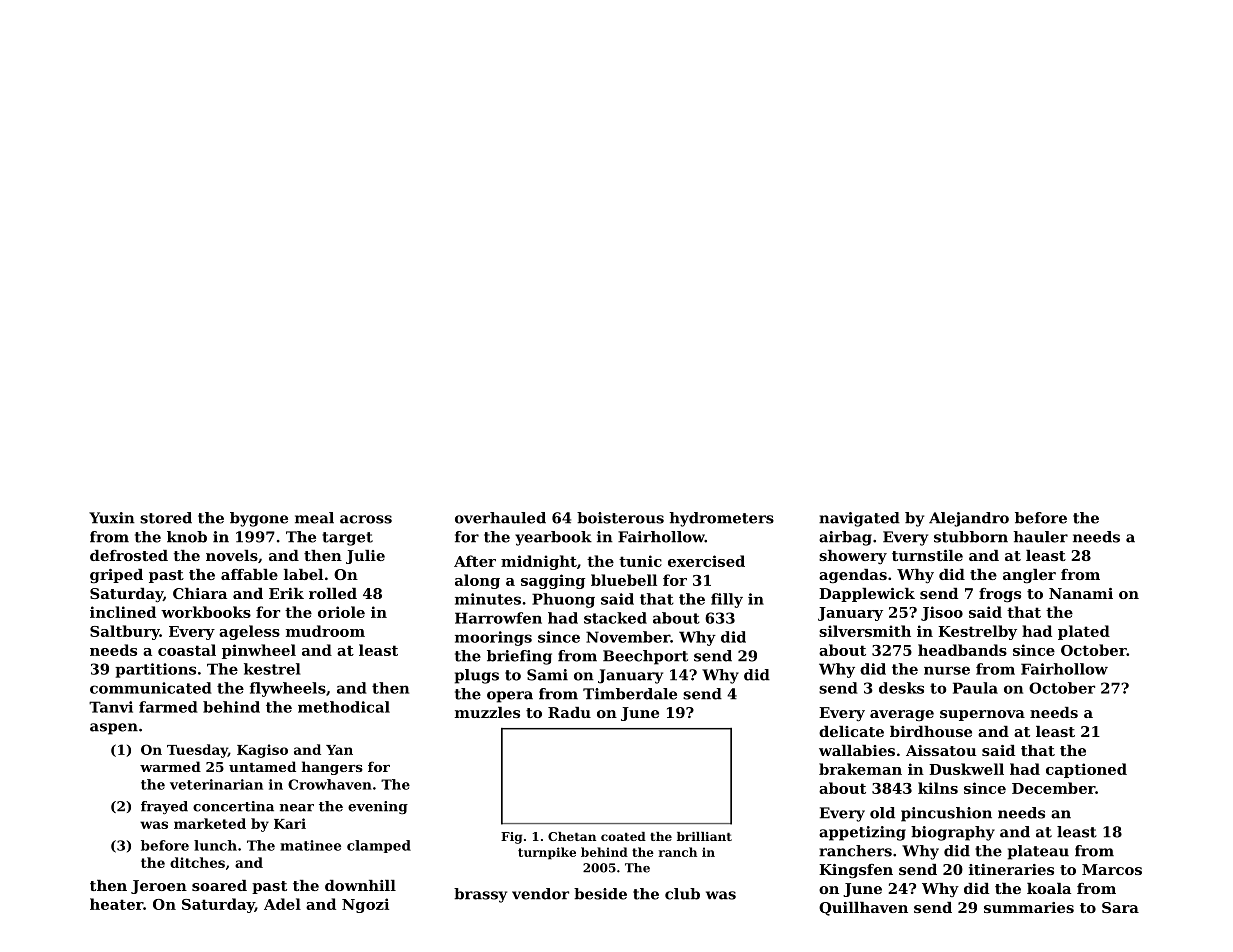 The image size is (1233, 952). Describe the element at coordinates (969, 519) in the document. I see `Alejandro` at that location.
